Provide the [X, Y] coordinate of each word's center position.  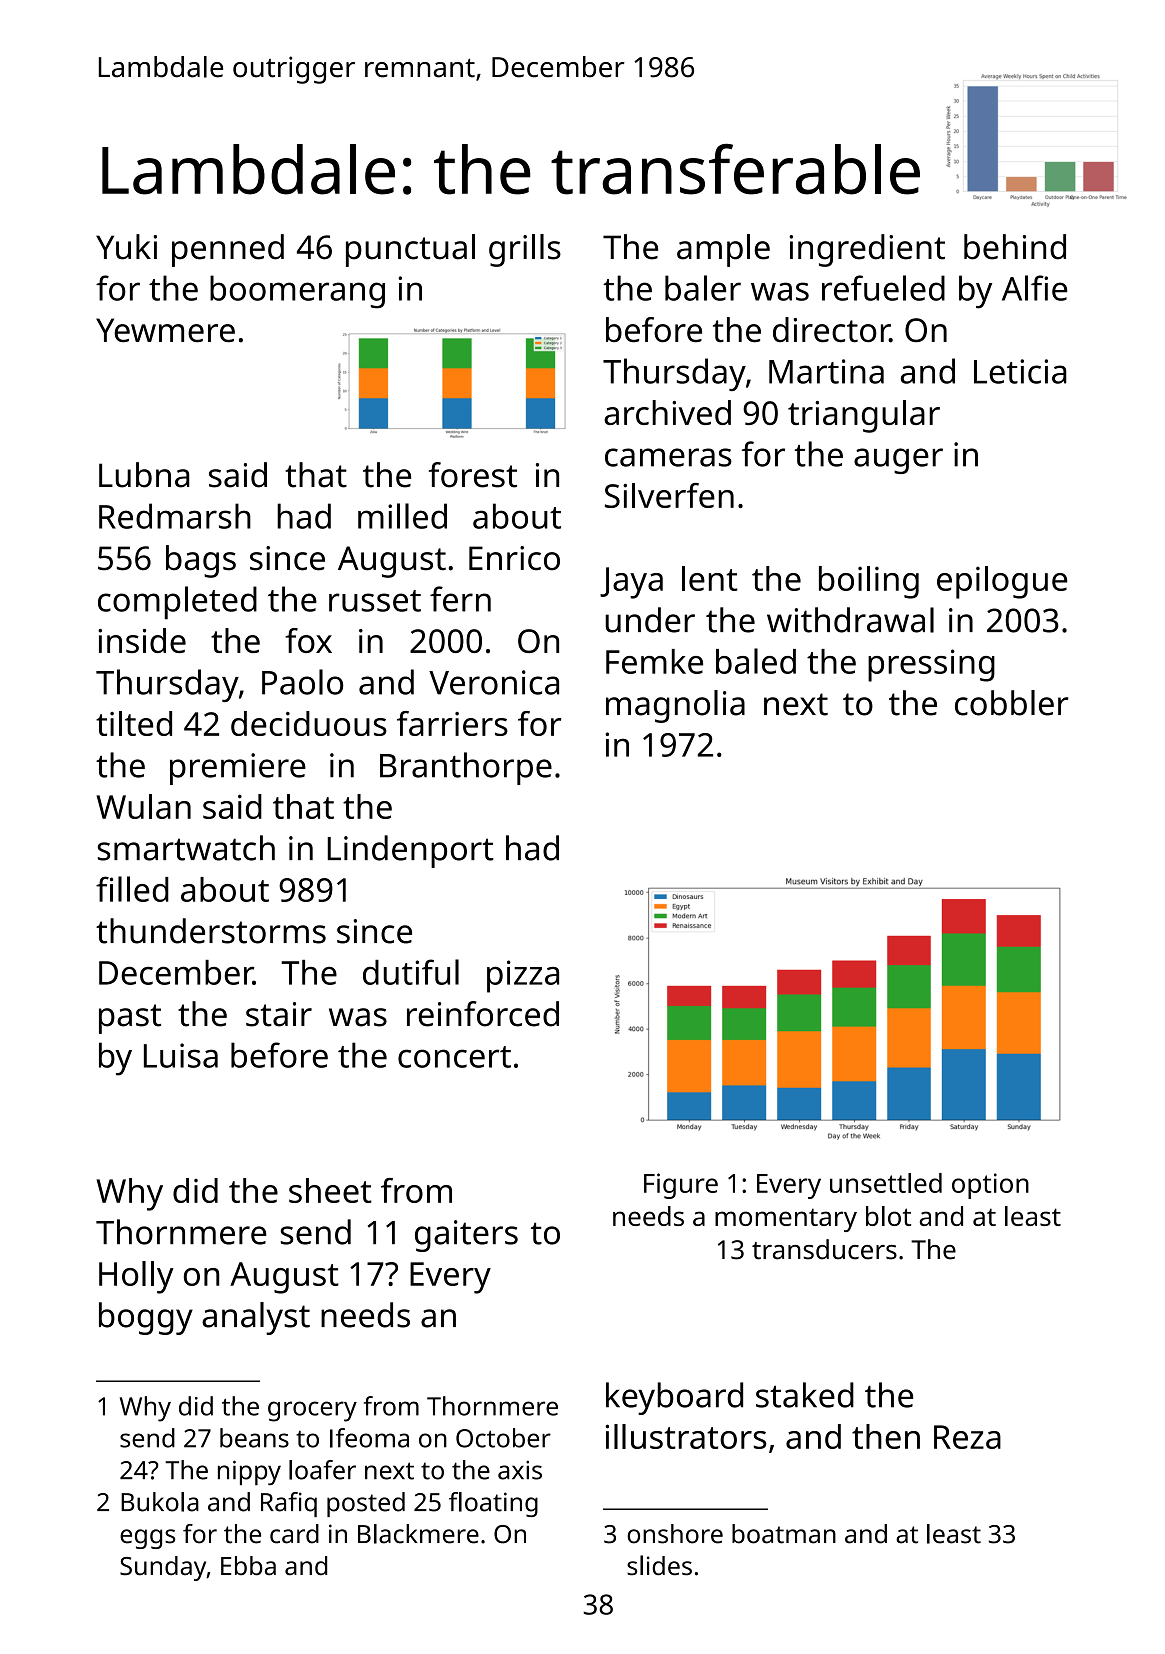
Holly [136, 1277]
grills [525, 250]
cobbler [1012, 703]
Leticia [1020, 371]
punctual [410, 250]
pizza [523, 976]
